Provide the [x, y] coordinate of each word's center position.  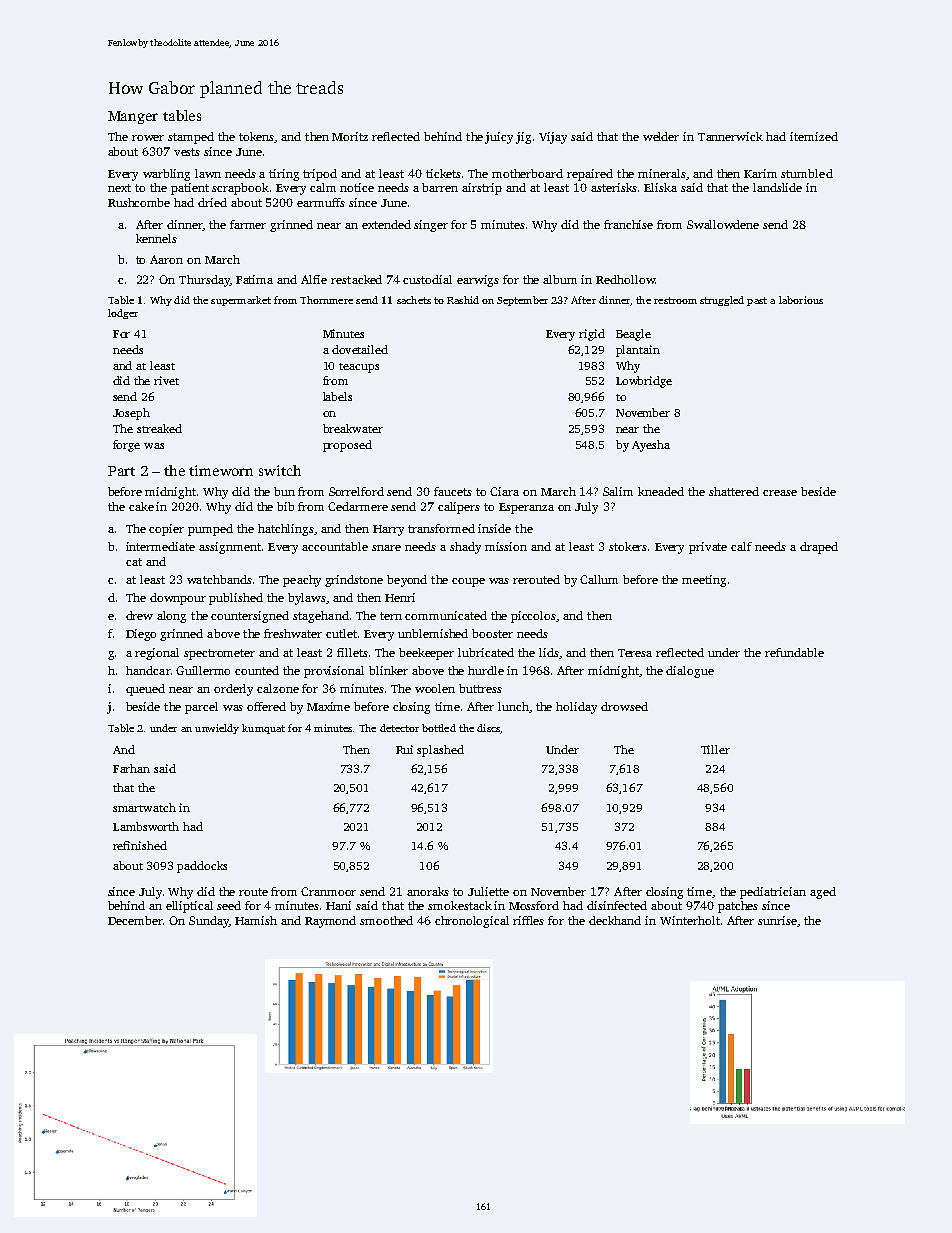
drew [139, 615]
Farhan [131, 768]
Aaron [166, 259]
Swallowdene [723, 224]
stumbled [807, 173]
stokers [628, 546]
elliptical [189, 907]
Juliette [488, 891]
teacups [359, 368]
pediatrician [773, 893]
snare [386, 548]
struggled [722, 301]
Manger [133, 117]
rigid [592, 335]
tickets [443, 173]
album [560, 279]
